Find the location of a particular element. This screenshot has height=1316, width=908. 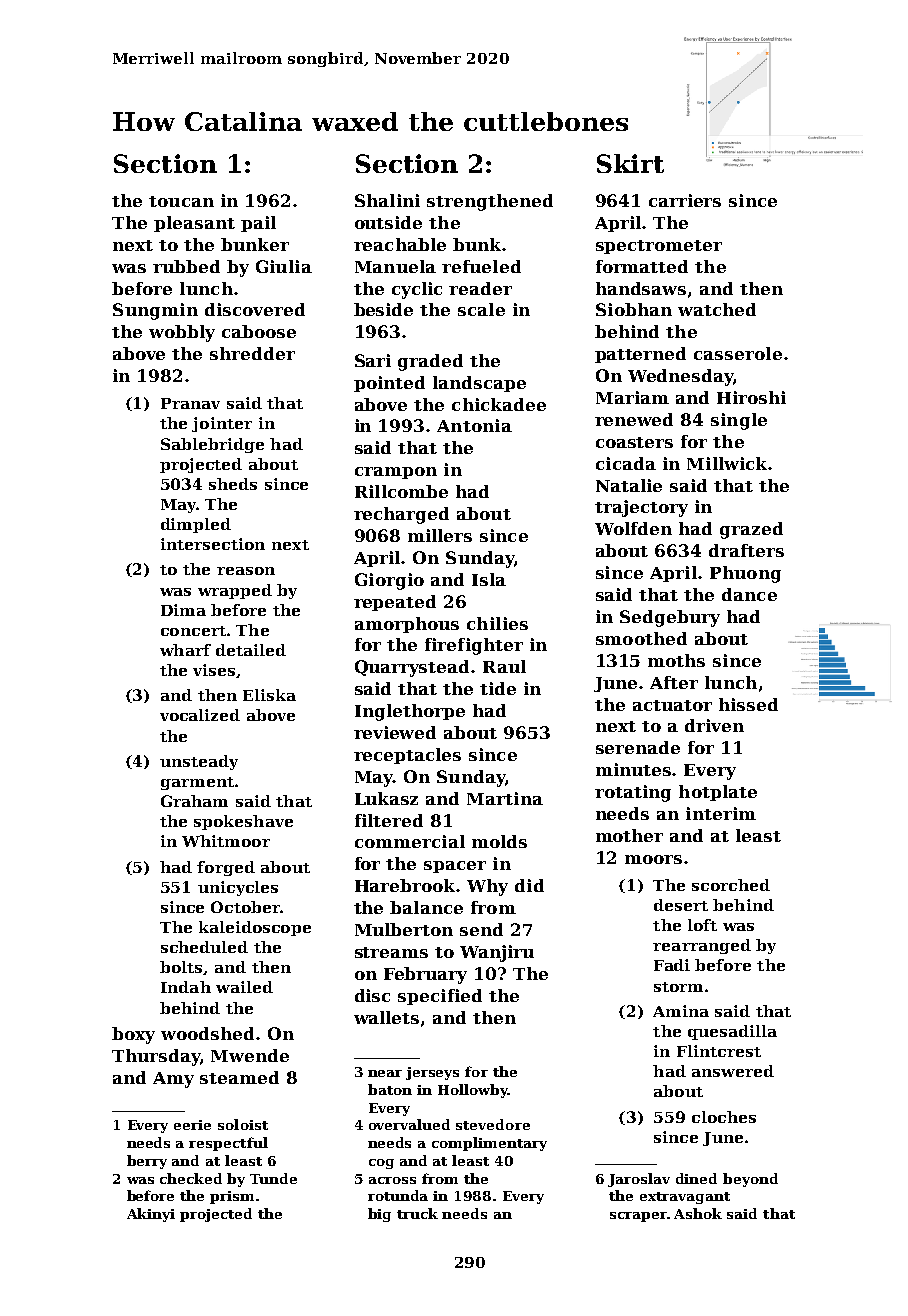

Giorgio is located at coordinates (389, 581).
